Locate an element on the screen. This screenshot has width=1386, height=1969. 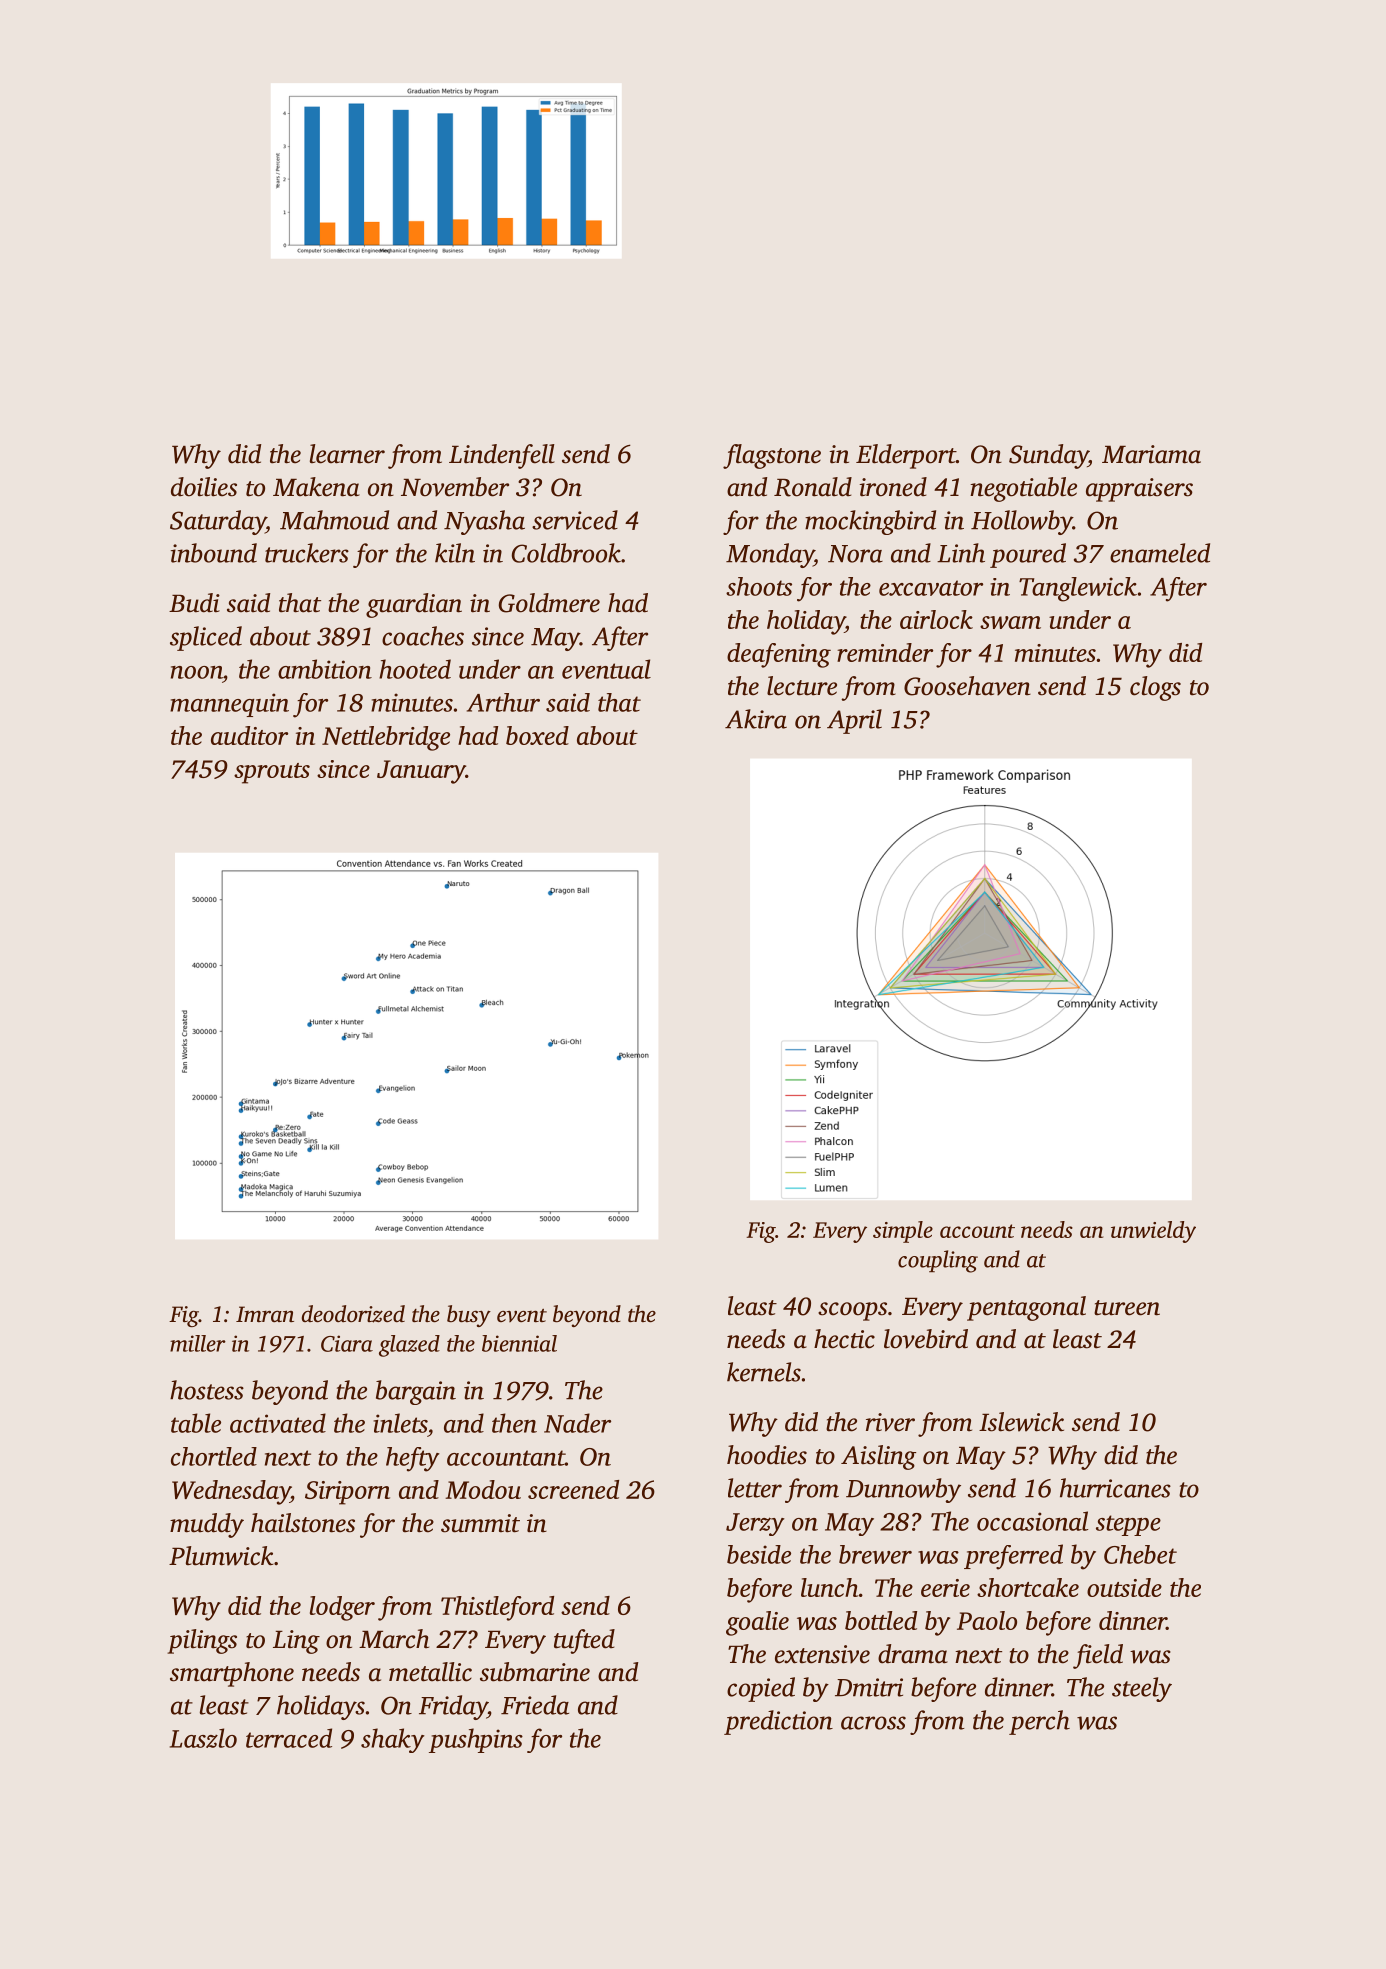
Goosehaven is located at coordinates (967, 686).
